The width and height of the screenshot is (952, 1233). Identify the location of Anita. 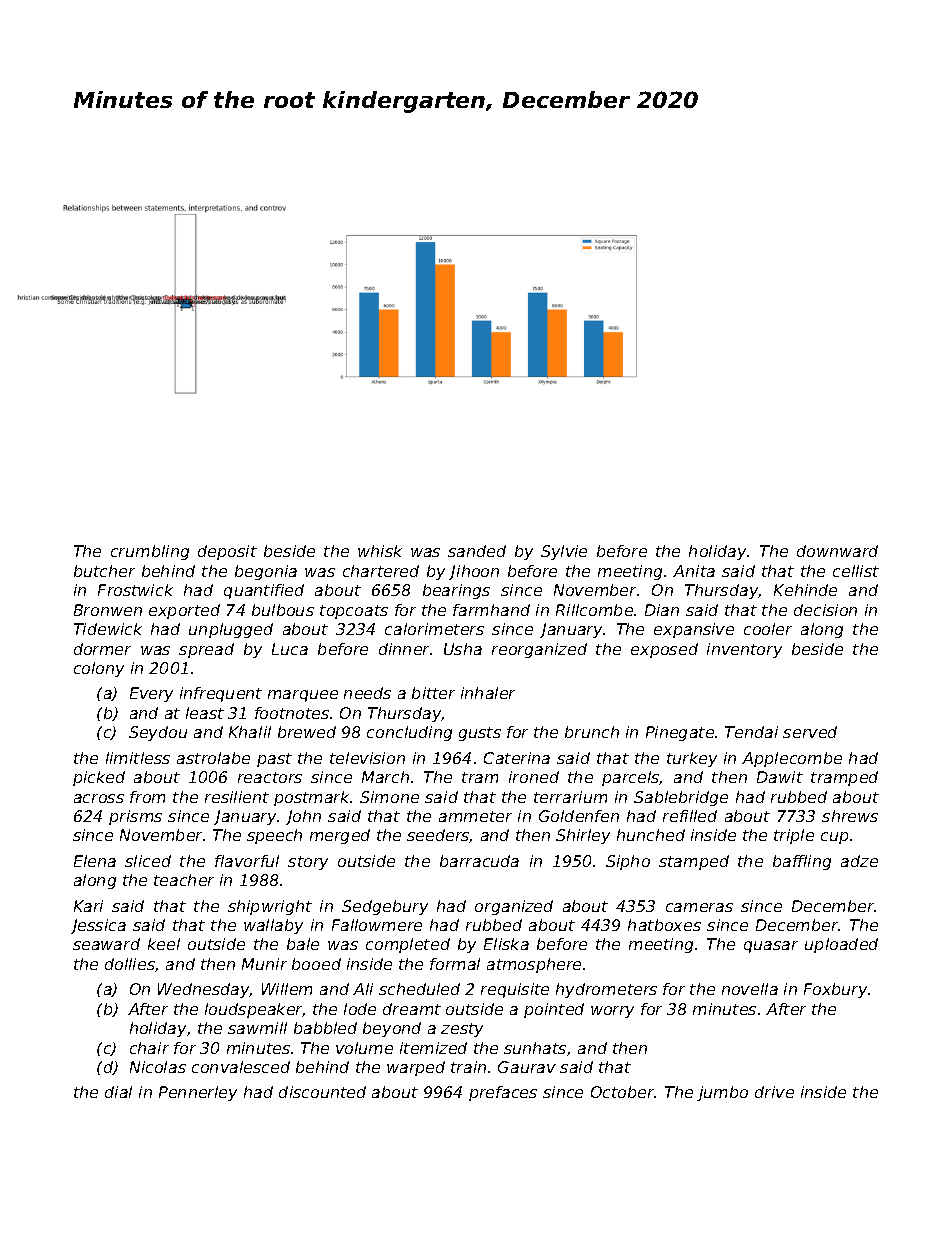
(694, 571).
